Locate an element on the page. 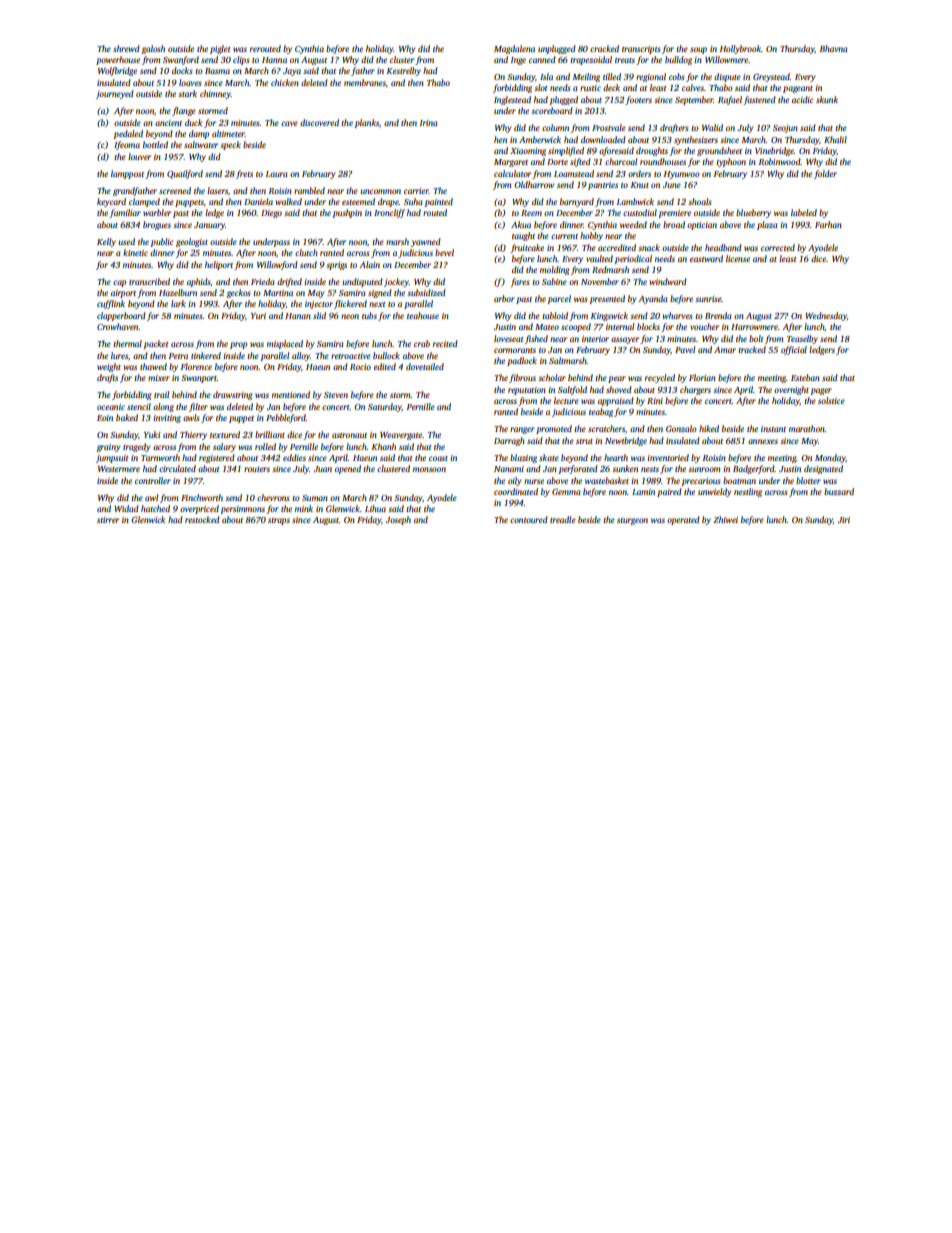 The width and height of the page is (952, 1233). Alain is located at coordinates (369, 264).
